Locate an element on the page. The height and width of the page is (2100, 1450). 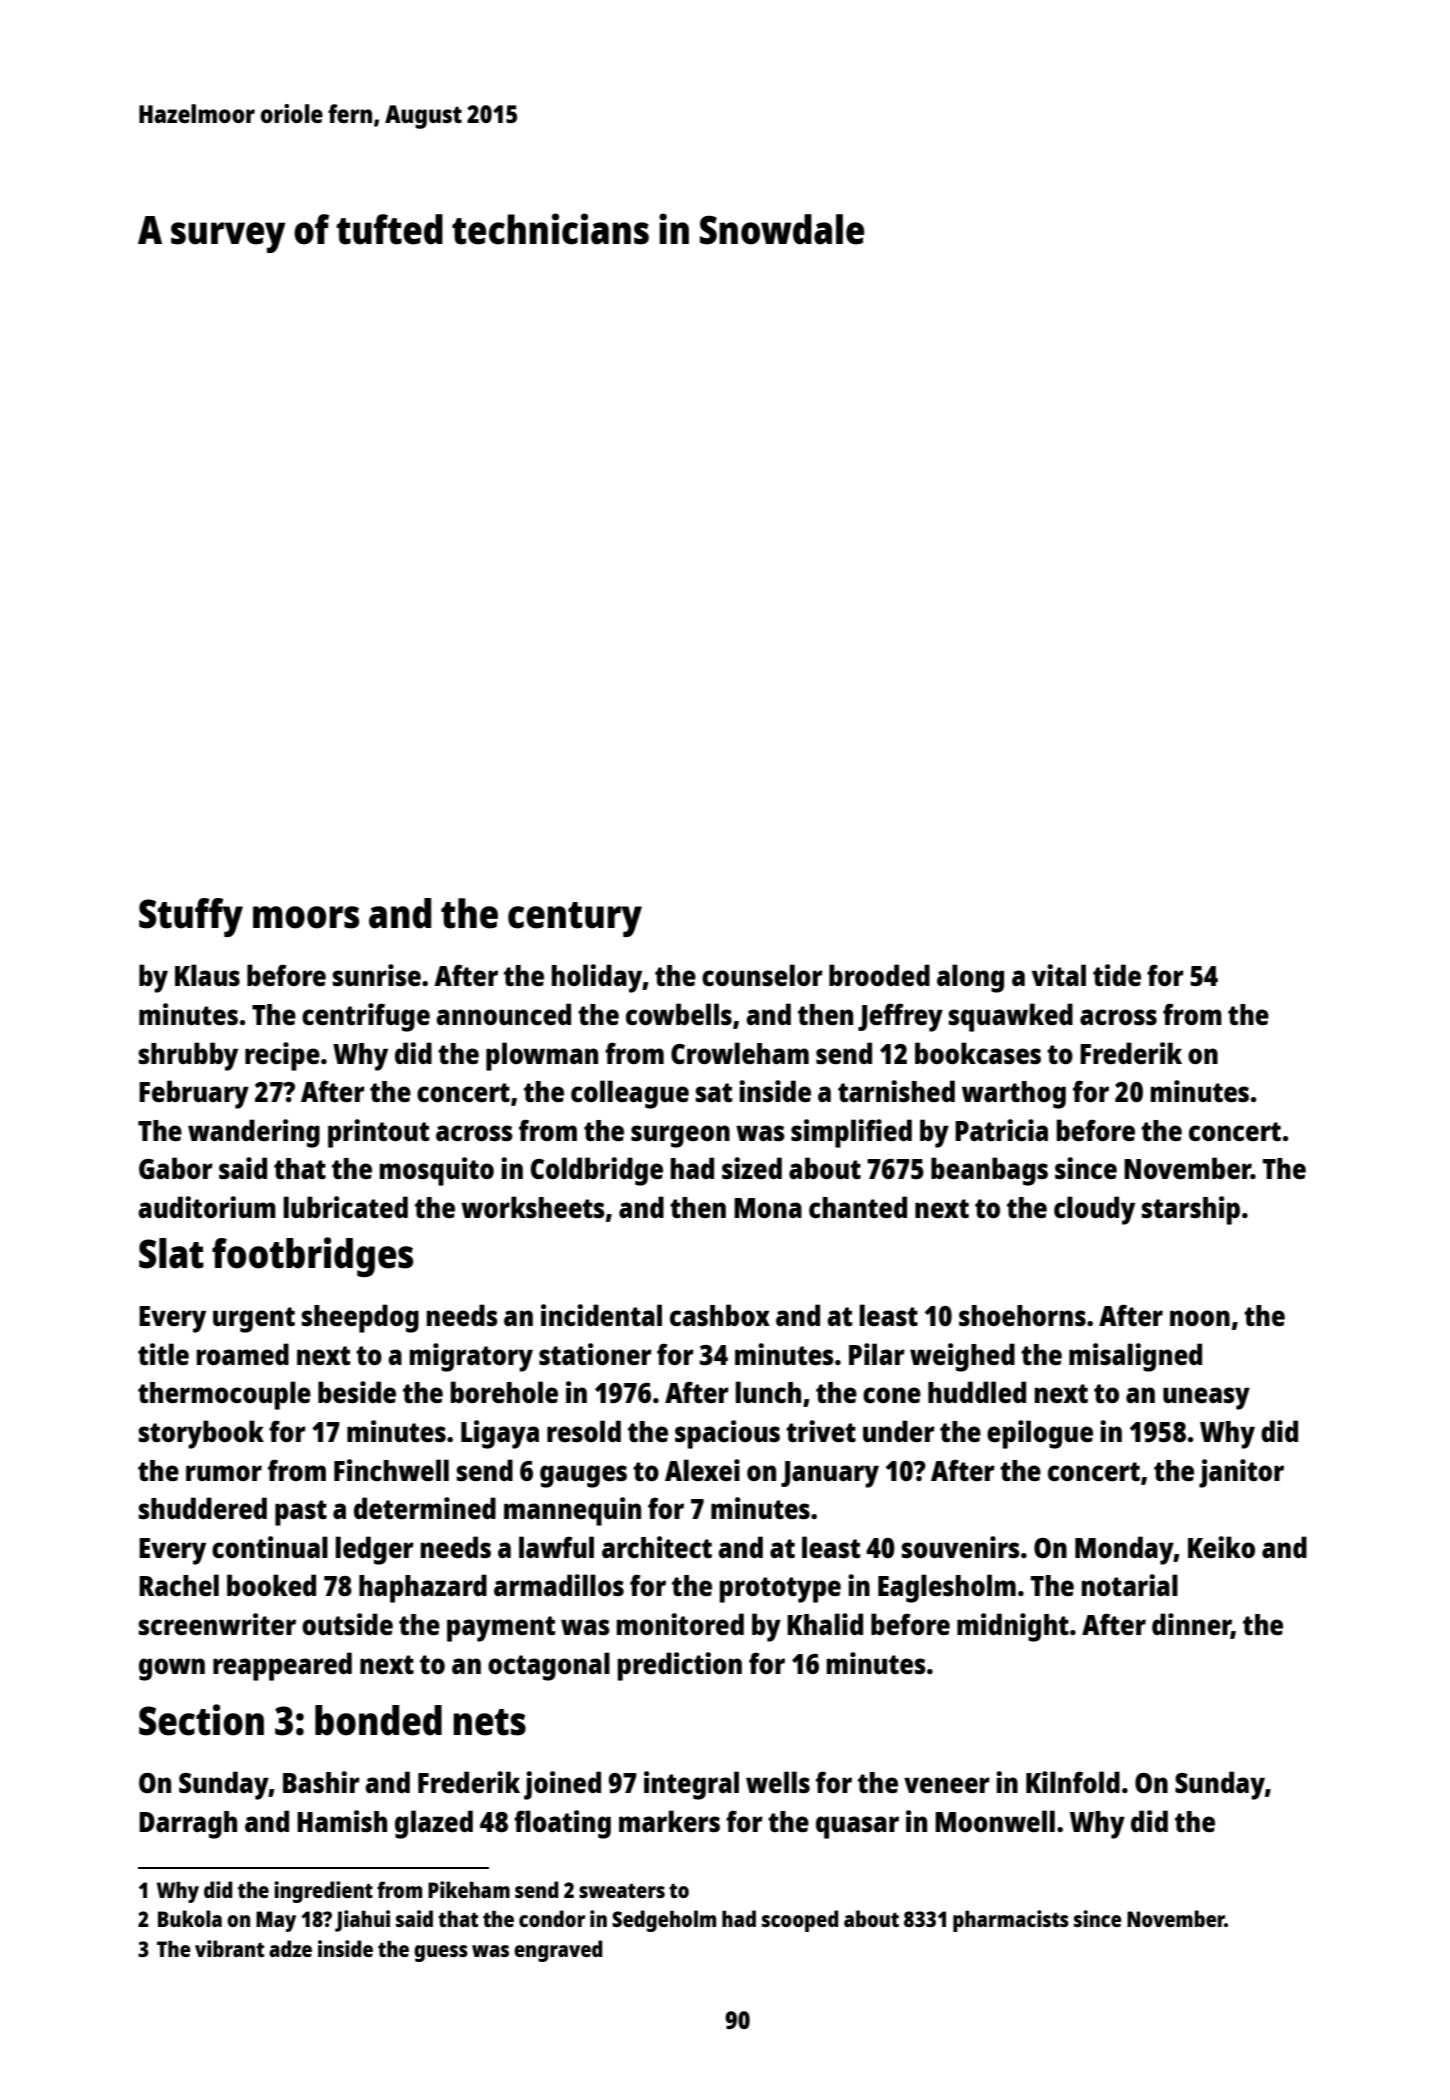
misaligned is located at coordinates (1135, 1357).
